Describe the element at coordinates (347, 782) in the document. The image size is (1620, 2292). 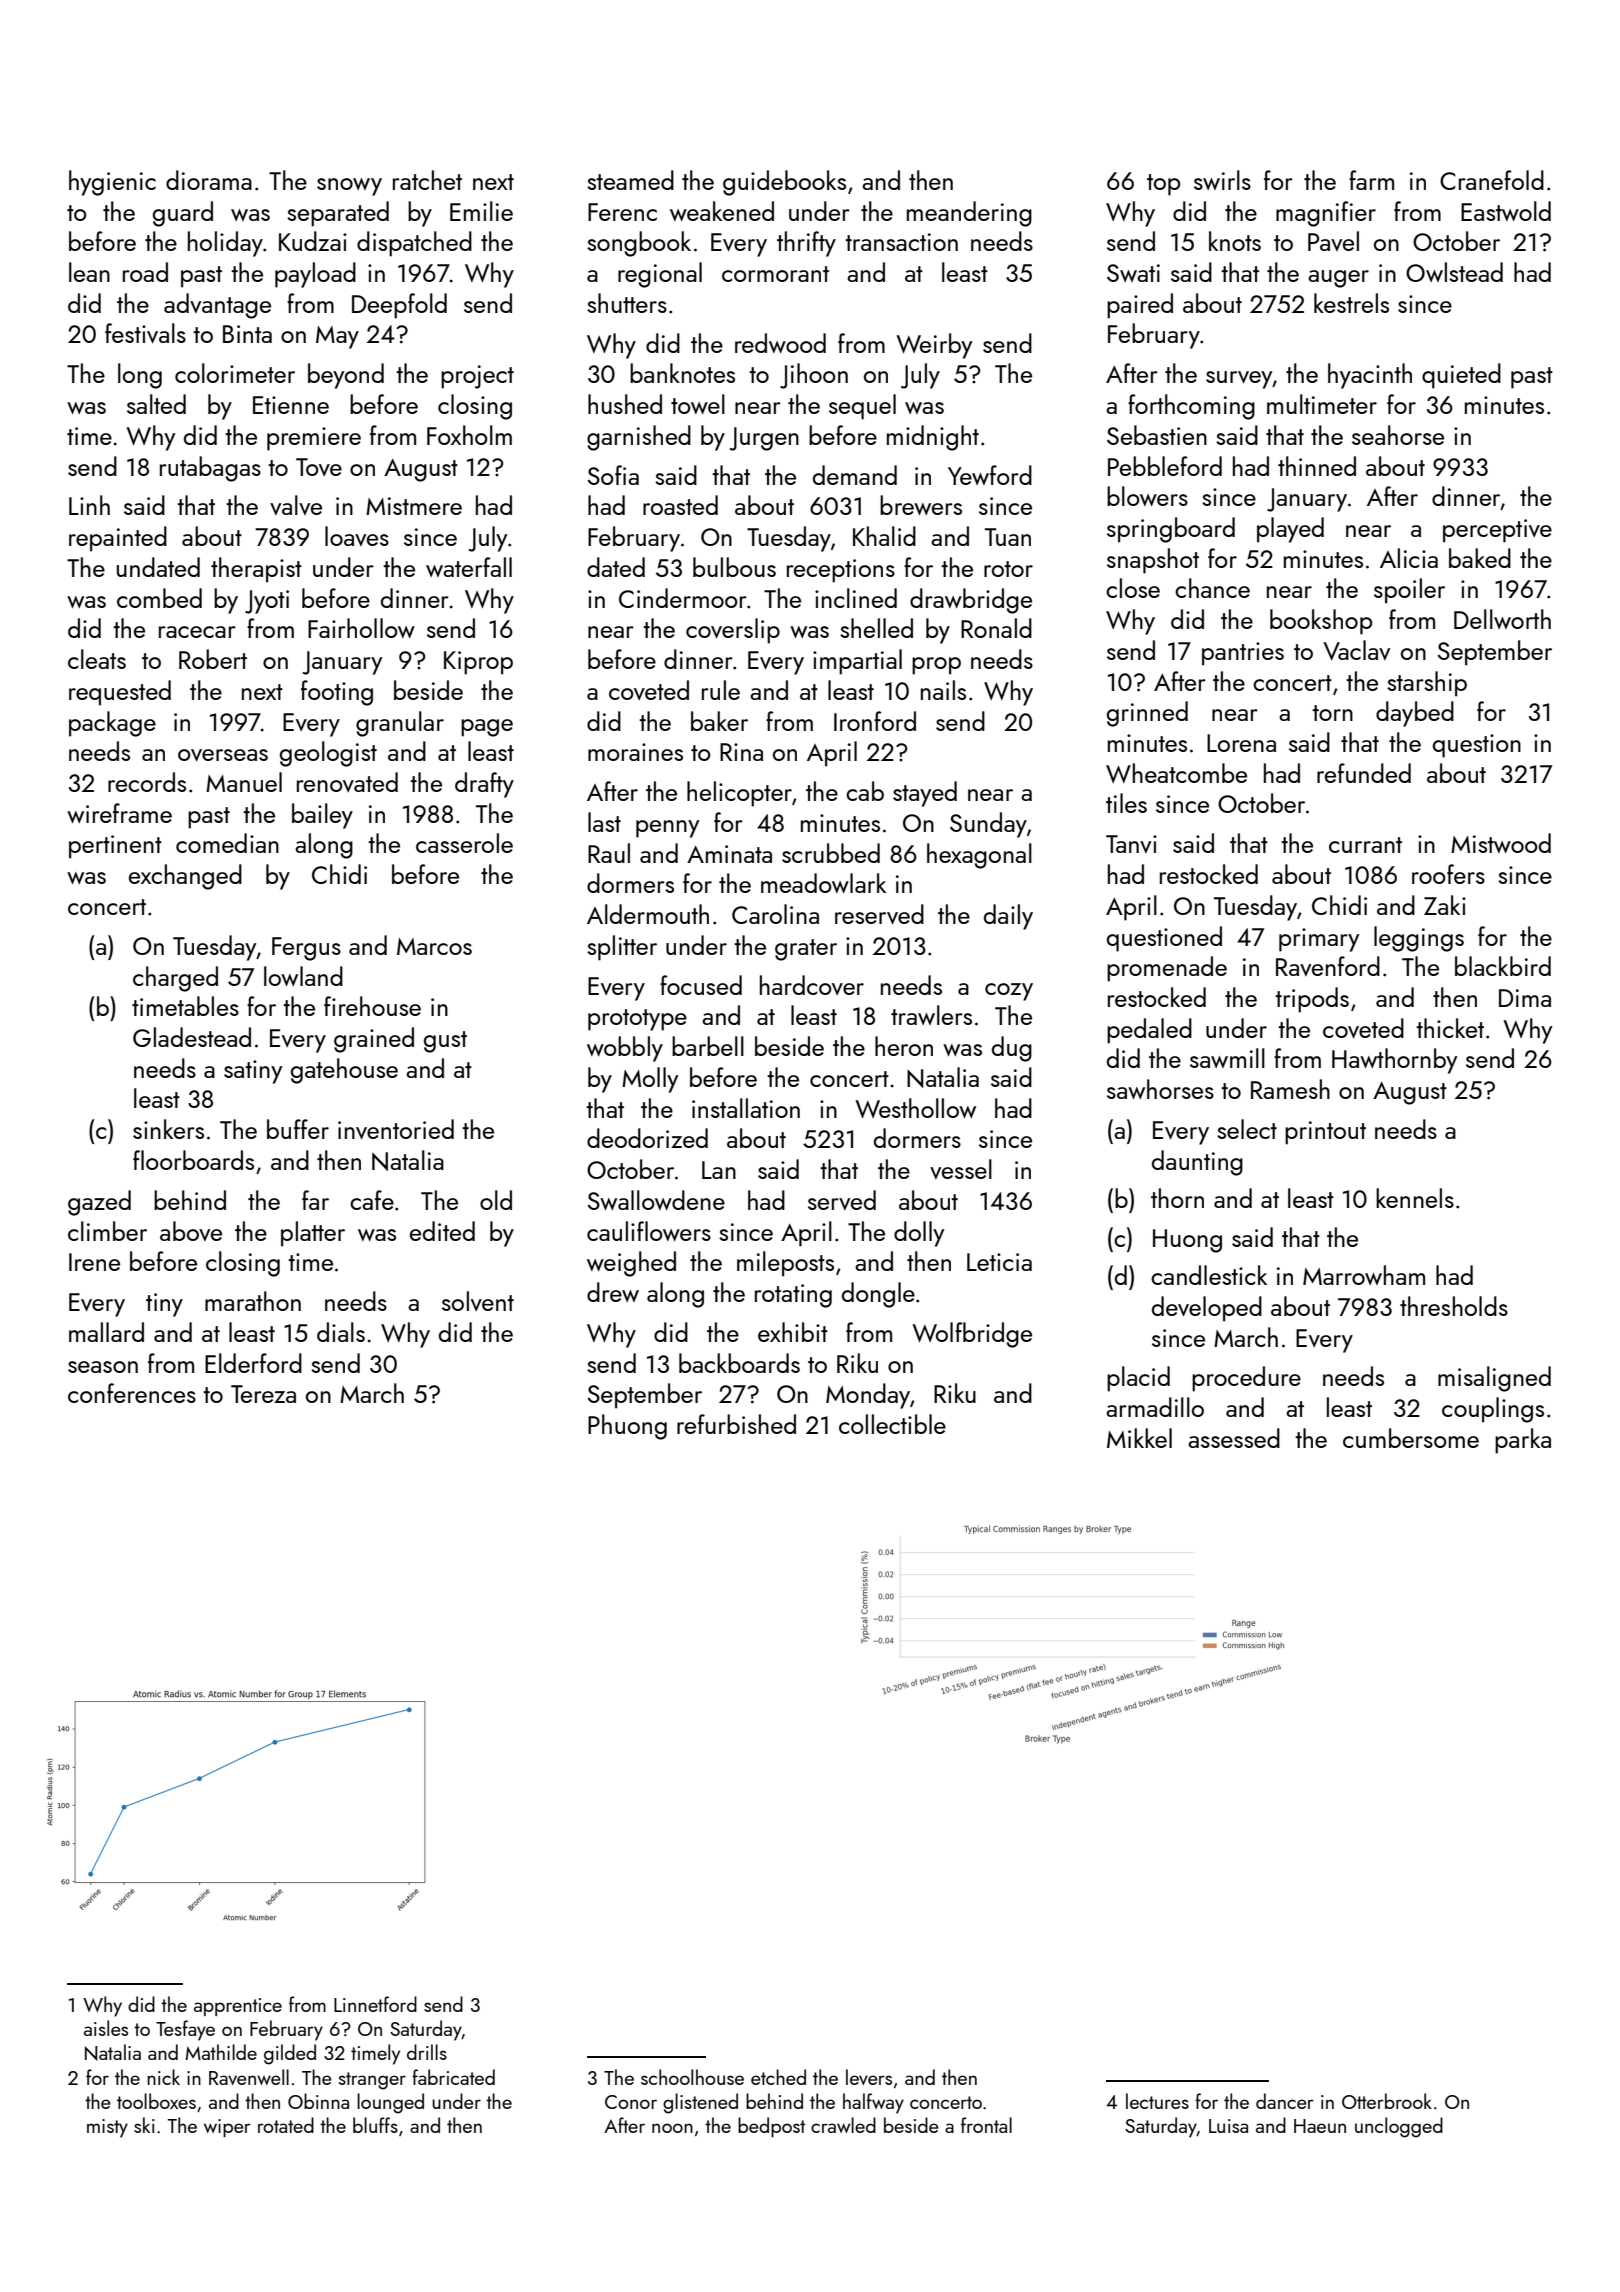
I see `renovated` at that location.
